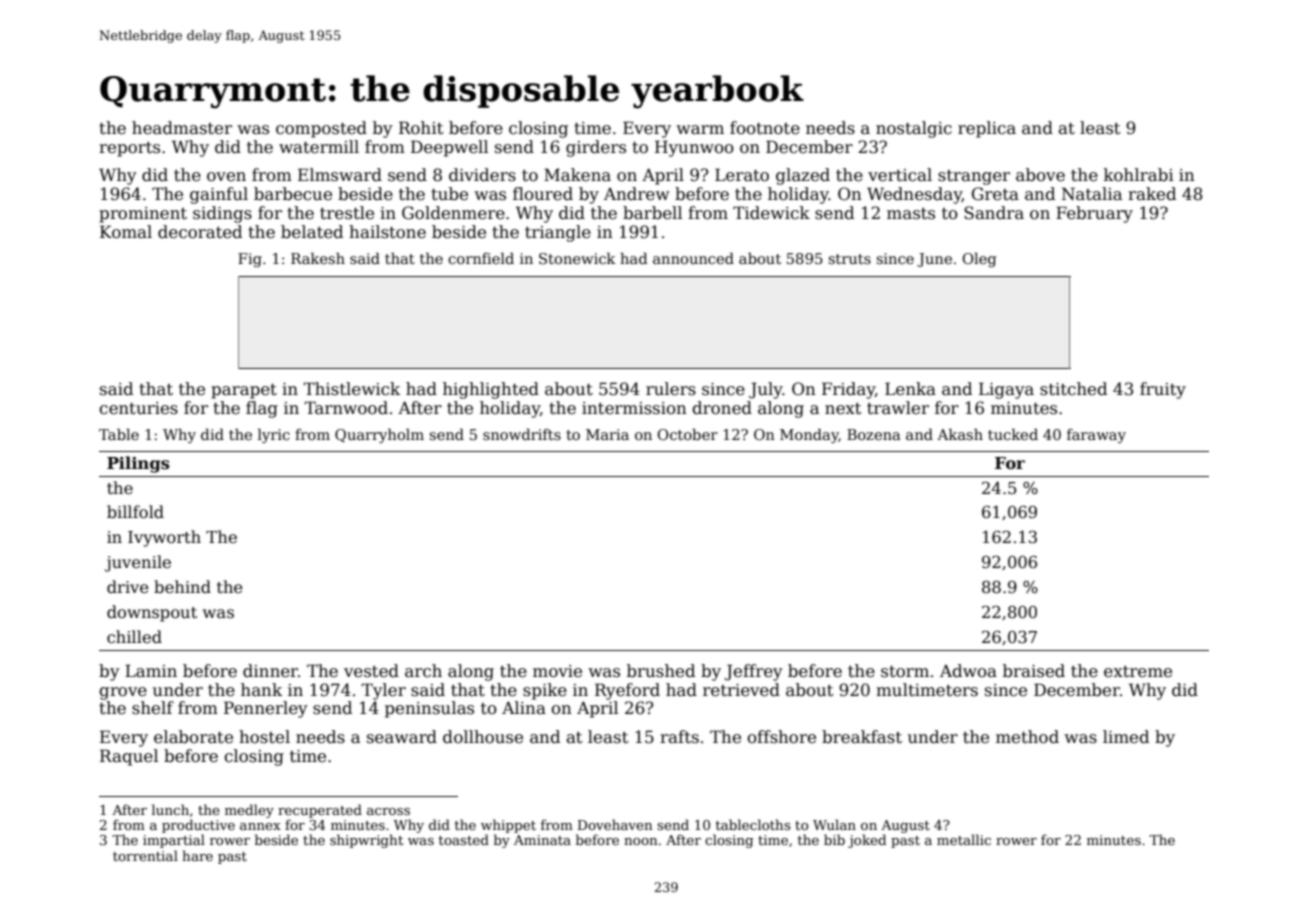 The image size is (1308, 924). What do you see at coordinates (379, 435) in the document?
I see `Quarryholm` at bounding box center [379, 435].
